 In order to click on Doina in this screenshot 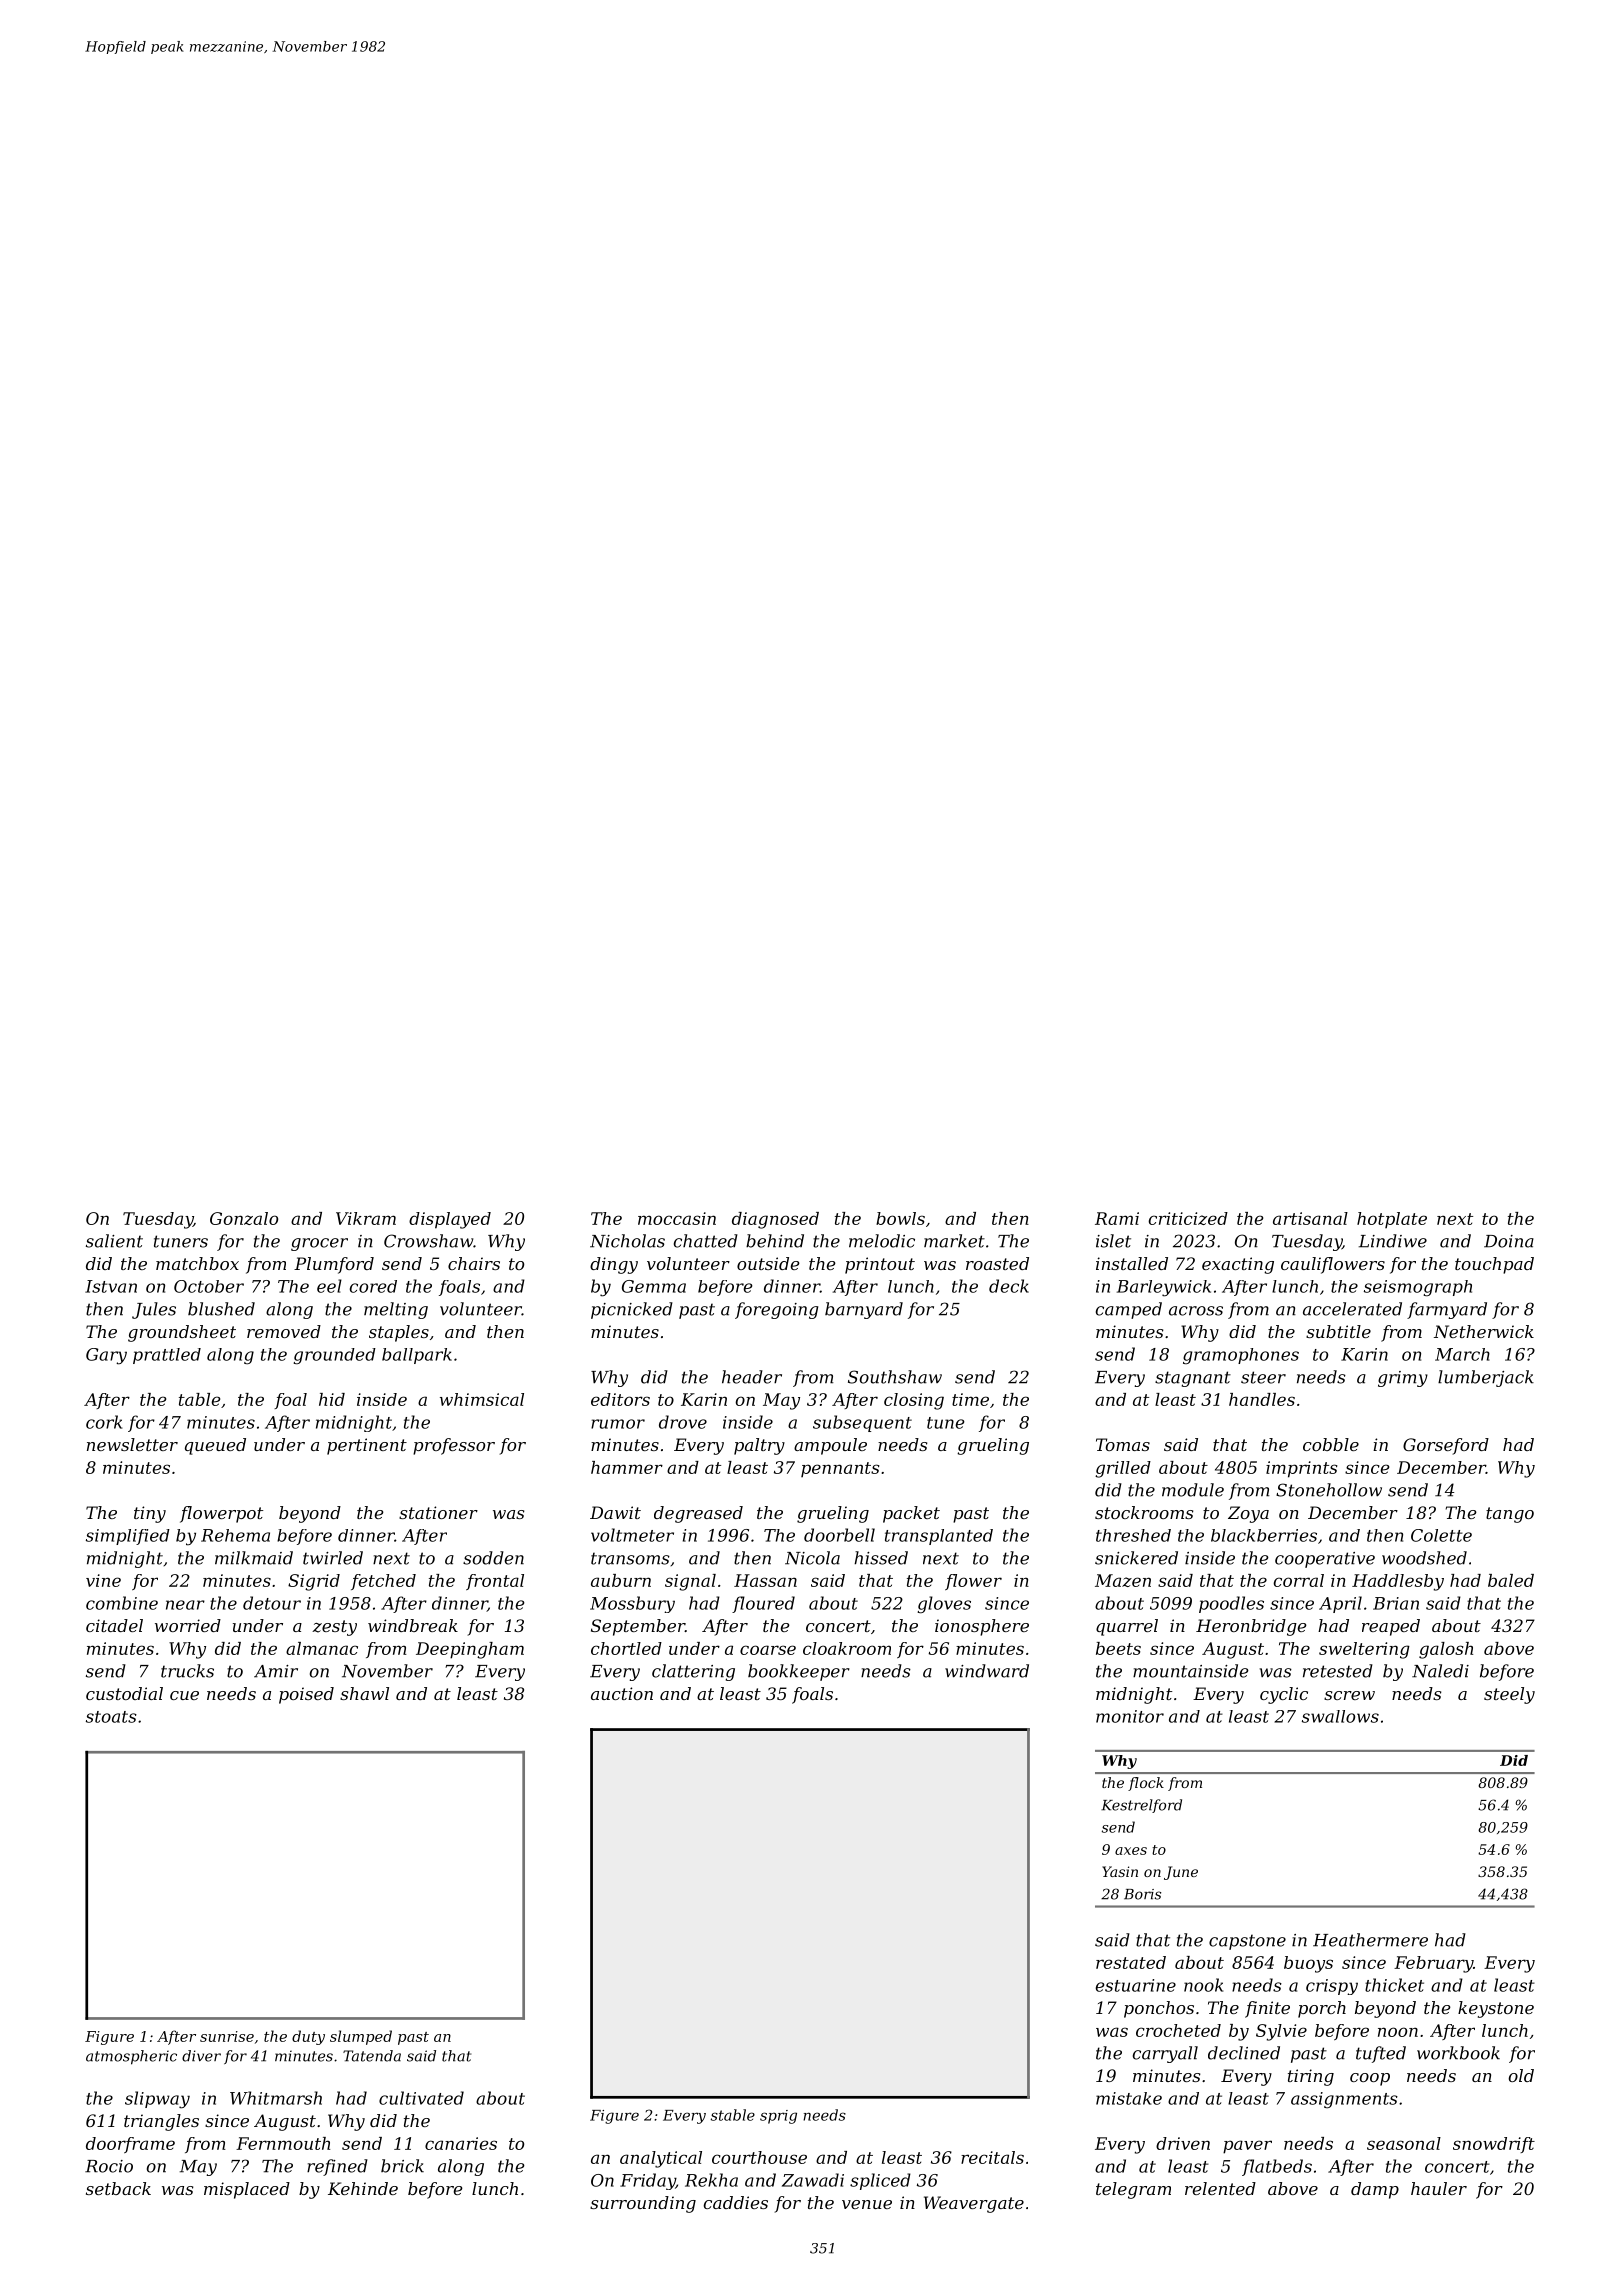, I will do `click(1509, 1241)`.
